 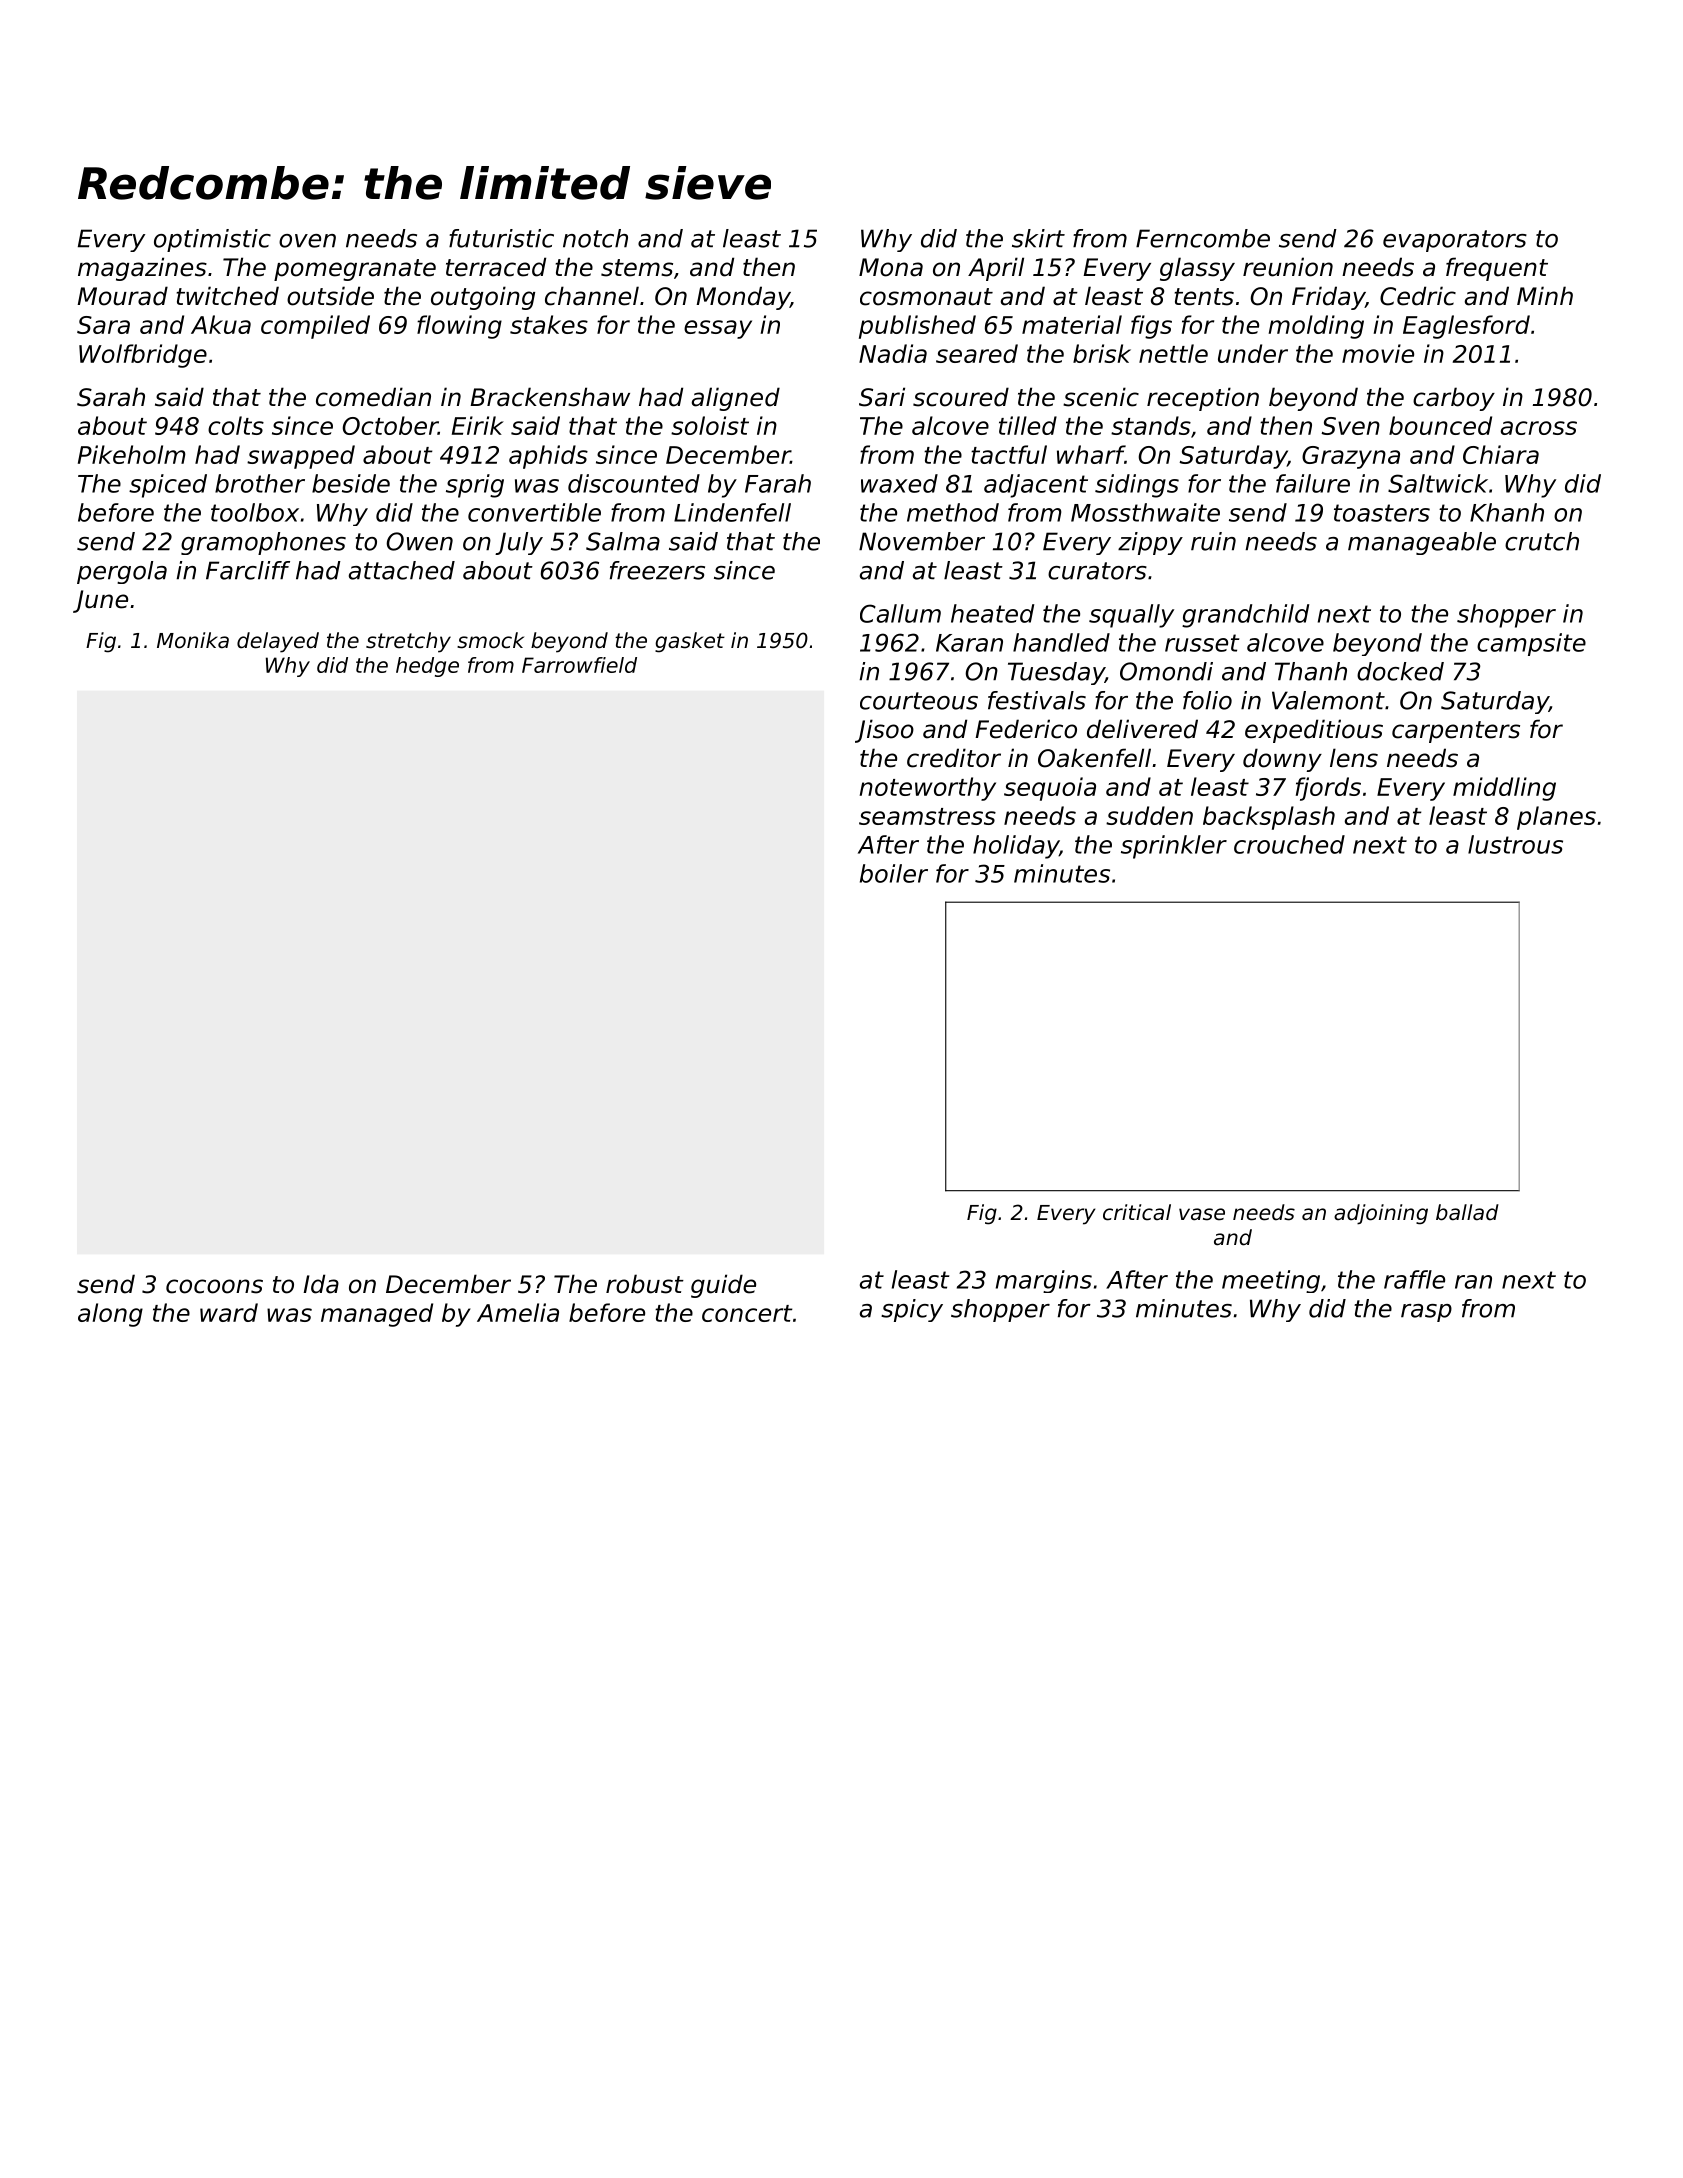 I want to click on oven, so click(x=307, y=241).
